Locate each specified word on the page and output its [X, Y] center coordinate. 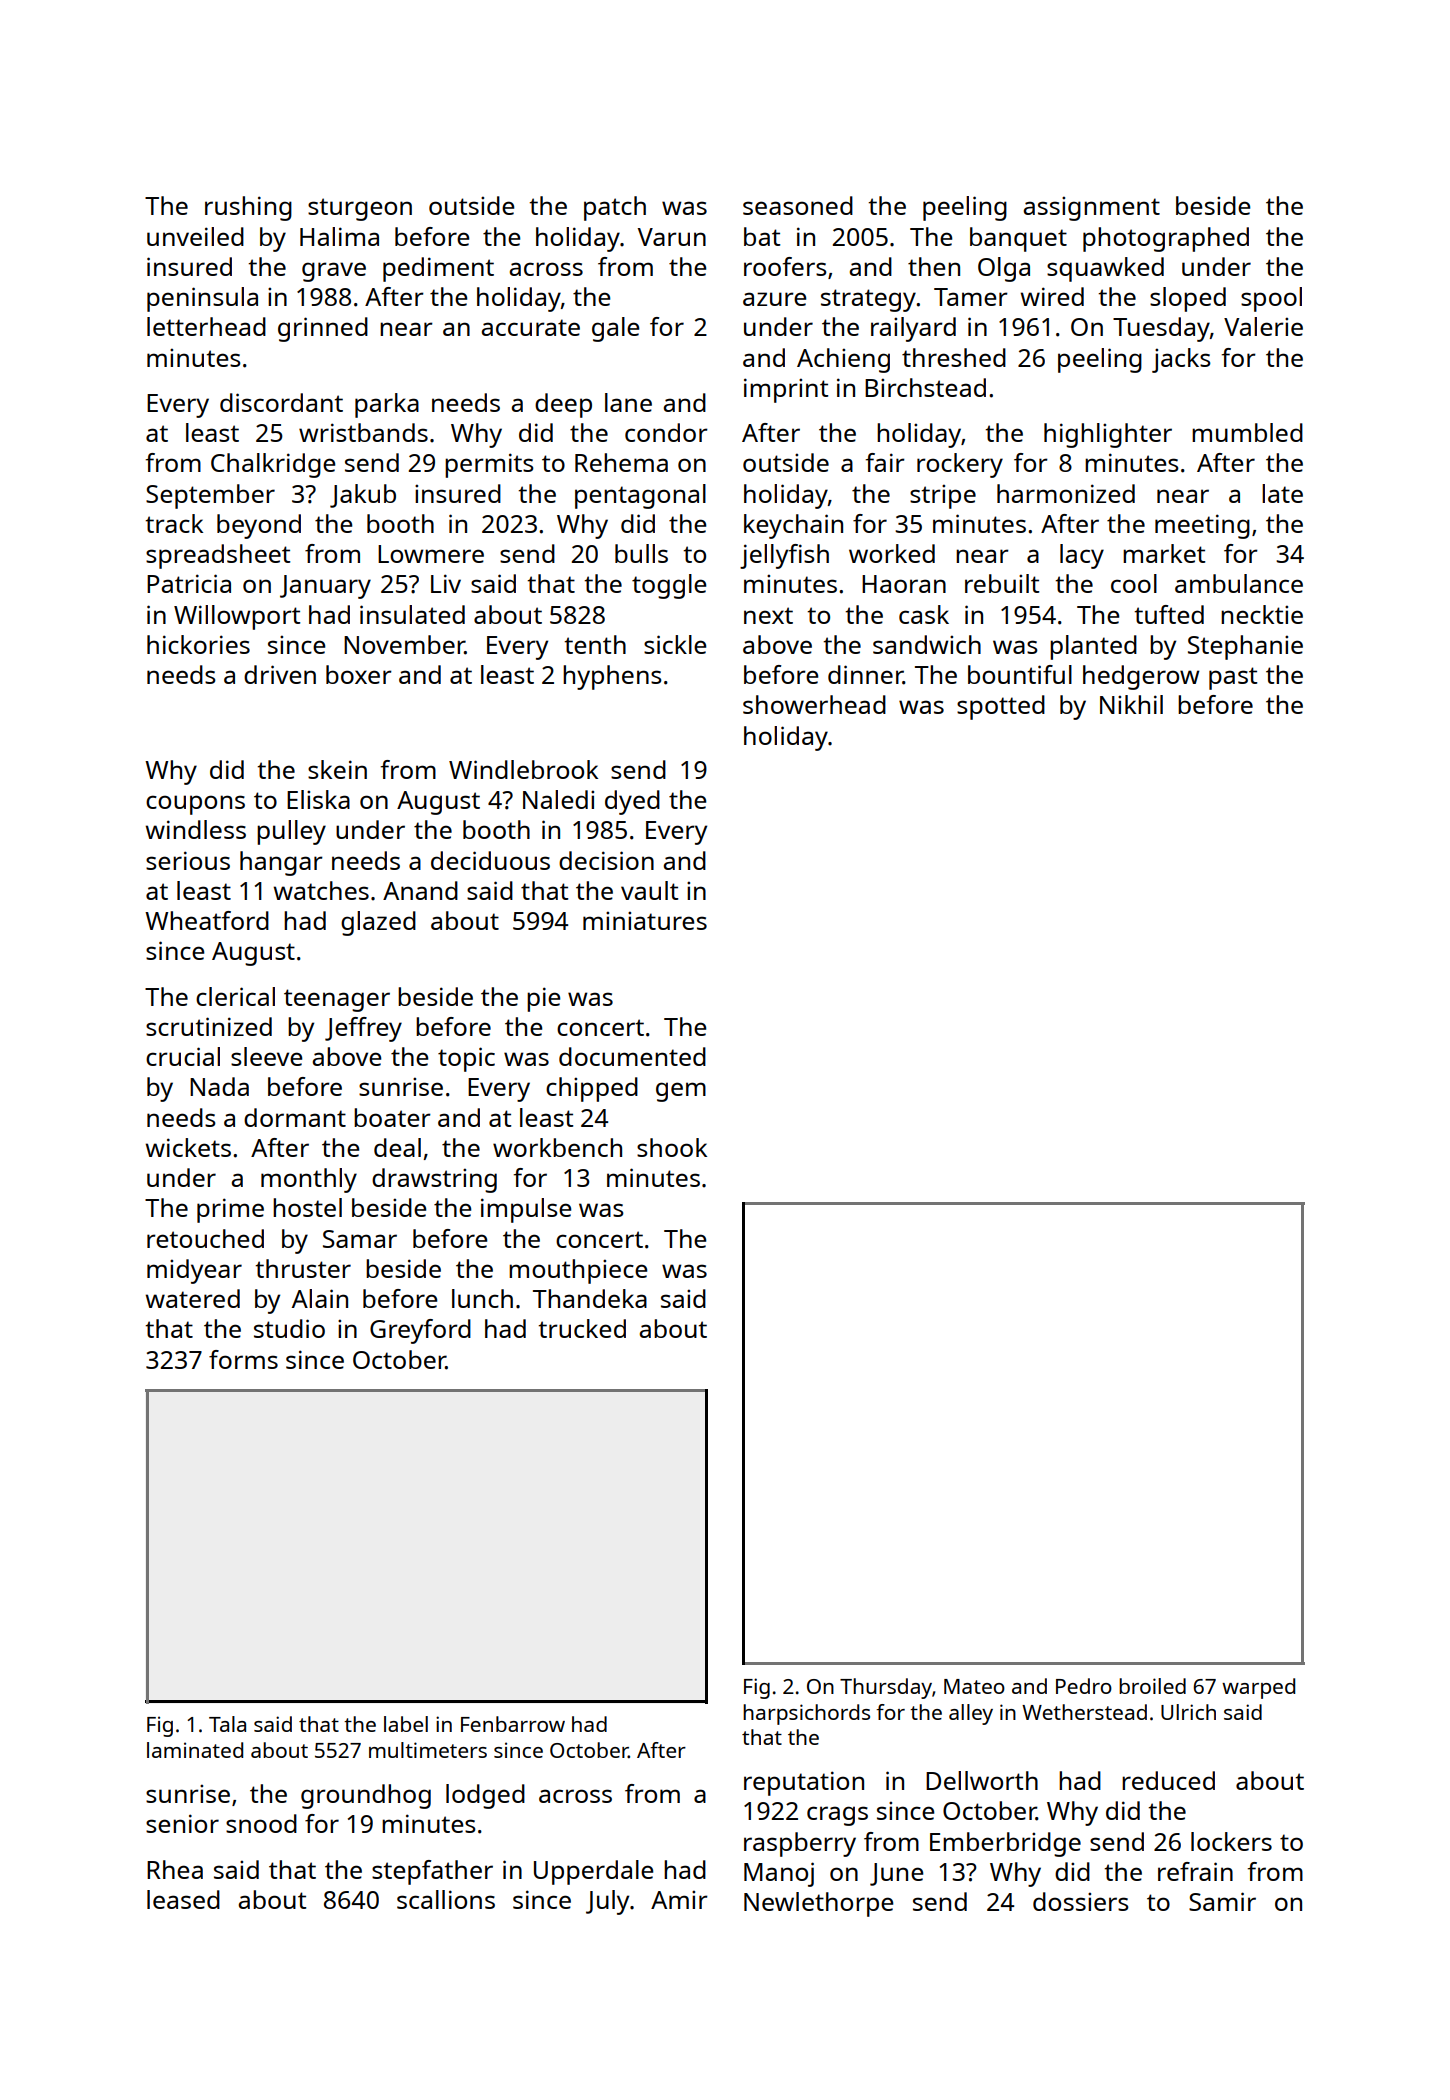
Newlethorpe [818, 1904]
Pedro [1084, 1686]
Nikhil [1131, 704]
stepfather [432, 1872]
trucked [582, 1328]
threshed [954, 357]
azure [774, 299]
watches [321, 890]
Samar [360, 1239]
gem [681, 1092]
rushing [248, 208]
